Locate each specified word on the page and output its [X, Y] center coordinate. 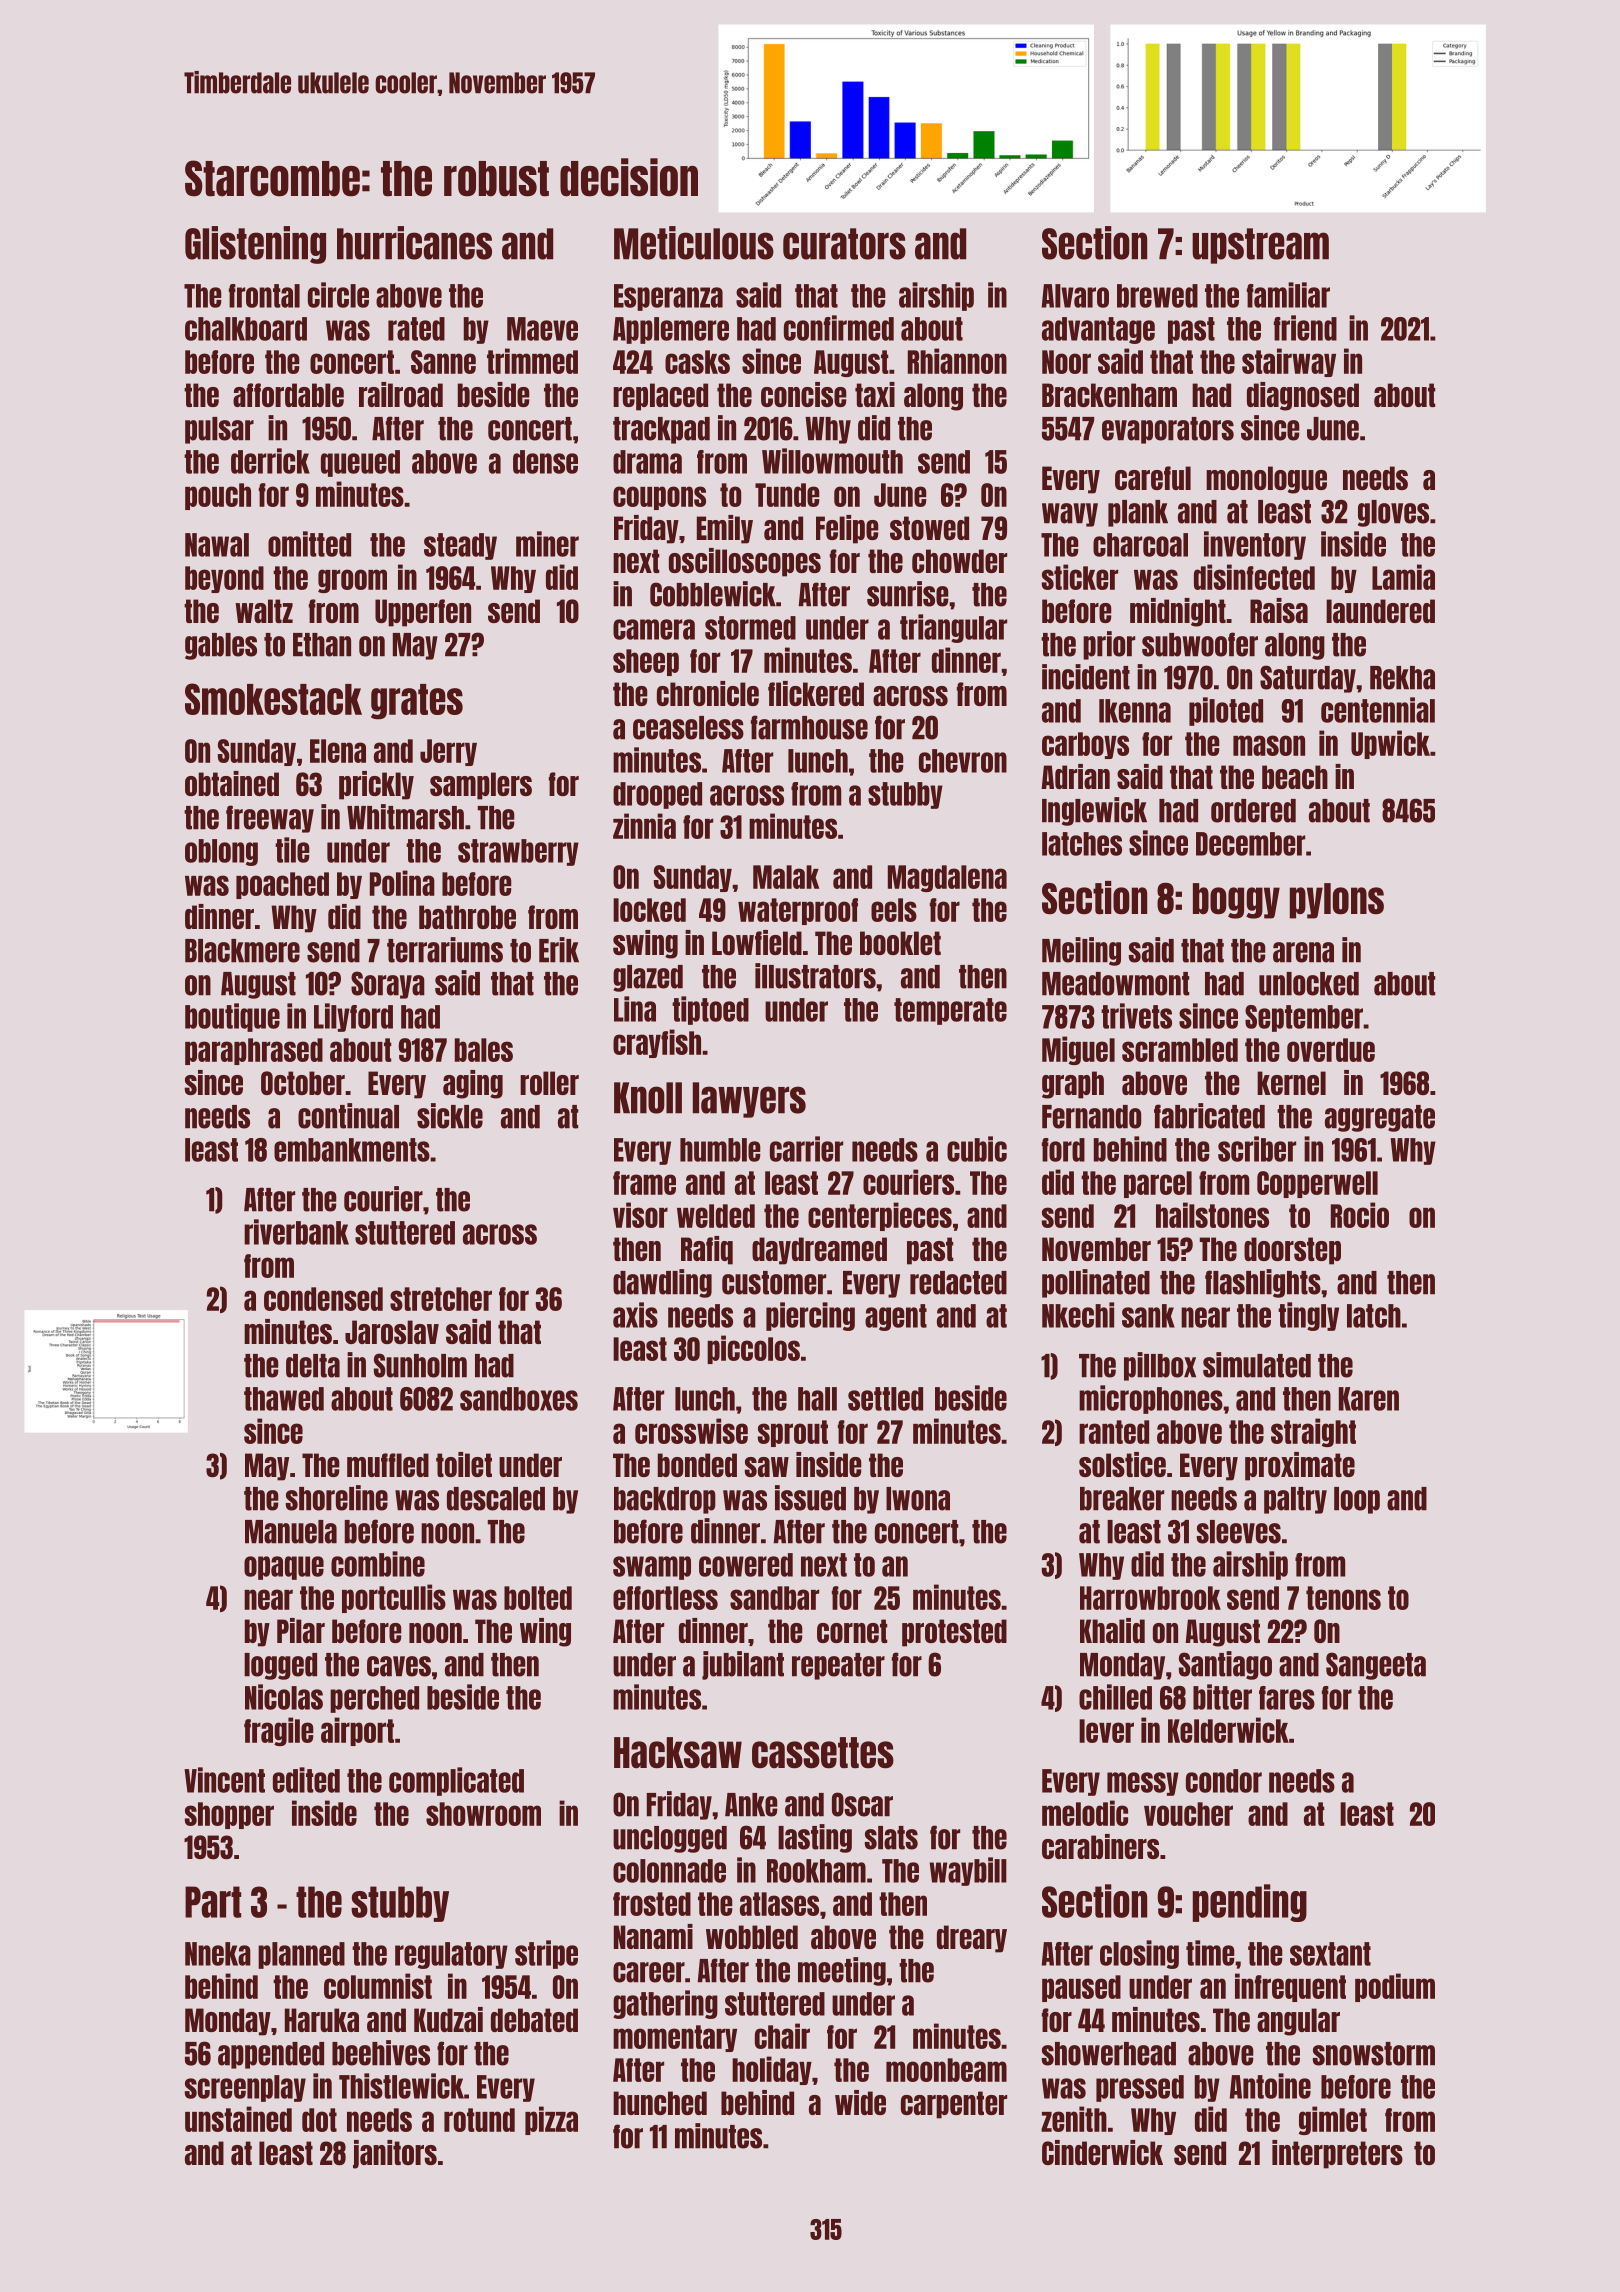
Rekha [1402, 678]
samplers [481, 786]
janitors [395, 2154]
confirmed [839, 328]
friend [1305, 328]
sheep [646, 662]
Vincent [224, 1780]
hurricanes [414, 243]
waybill [968, 1871]
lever [1106, 1731]
